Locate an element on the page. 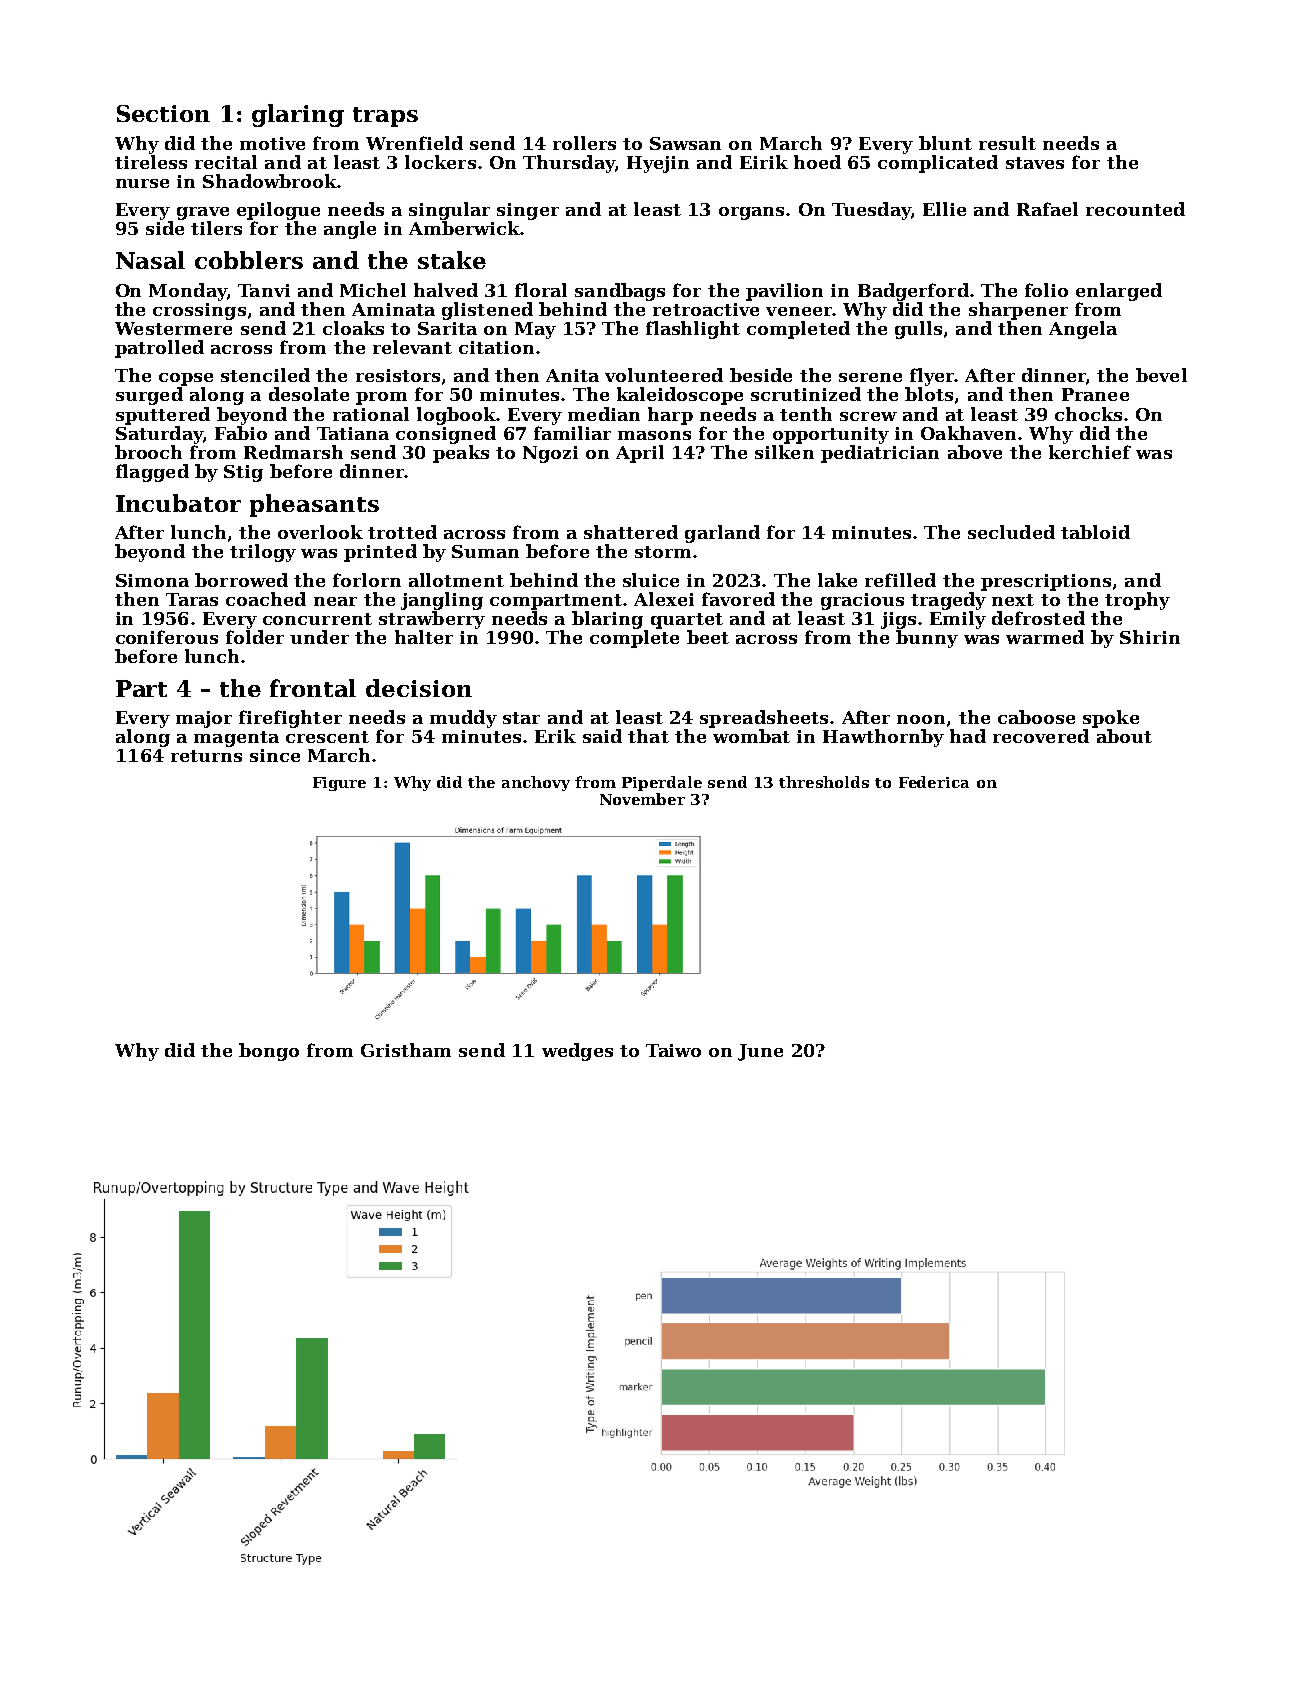 The width and height of the image is (1309, 1694). wedges is located at coordinates (577, 1052).
